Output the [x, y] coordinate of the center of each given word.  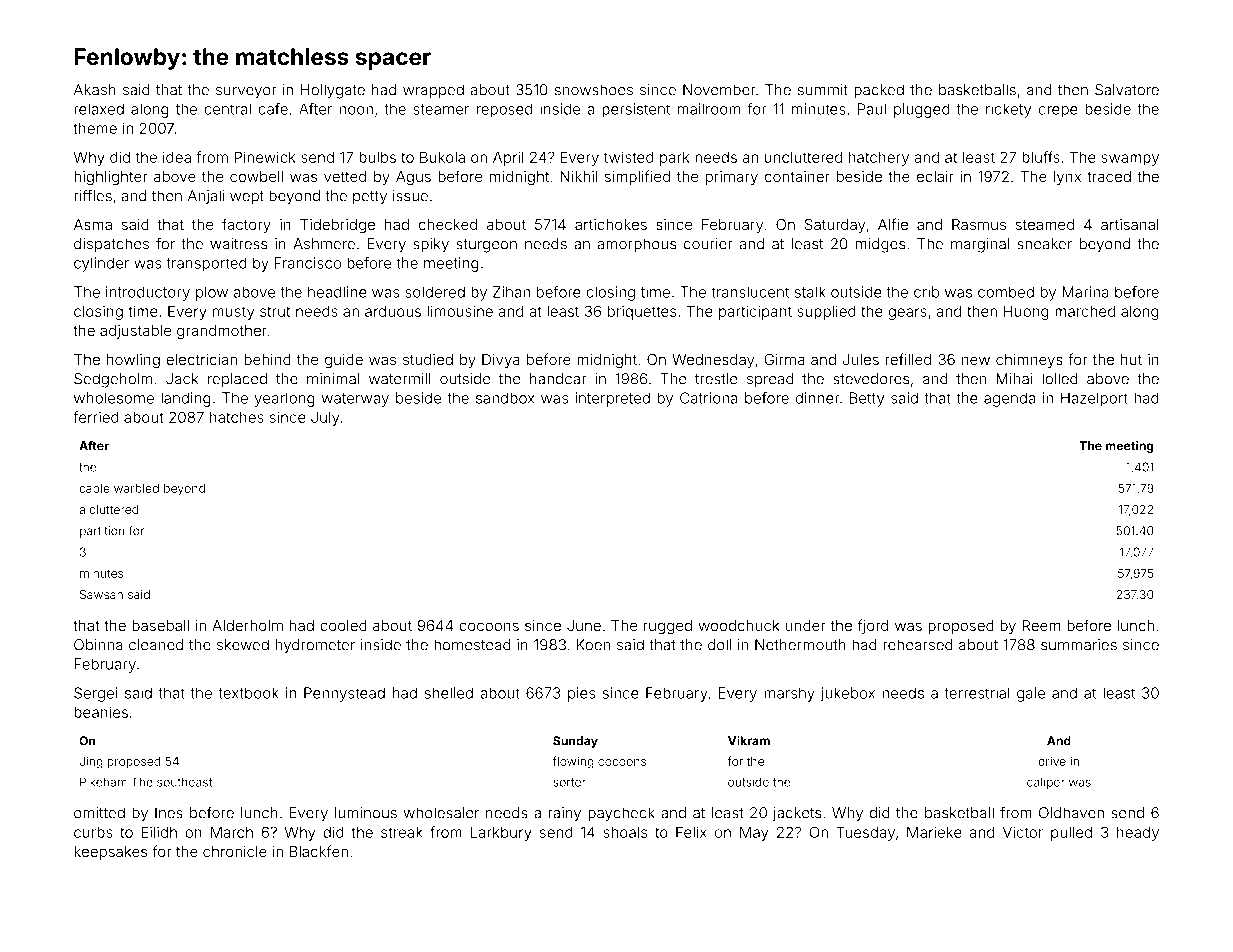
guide [344, 361]
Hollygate [333, 91]
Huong [1026, 312]
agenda [1009, 399]
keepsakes [110, 853]
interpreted [613, 399]
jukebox [847, 694]
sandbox [505, 398]
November [719, 90]
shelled [449, 693]
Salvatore [1127, 90]
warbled [136, 488]
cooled [343, 625]
